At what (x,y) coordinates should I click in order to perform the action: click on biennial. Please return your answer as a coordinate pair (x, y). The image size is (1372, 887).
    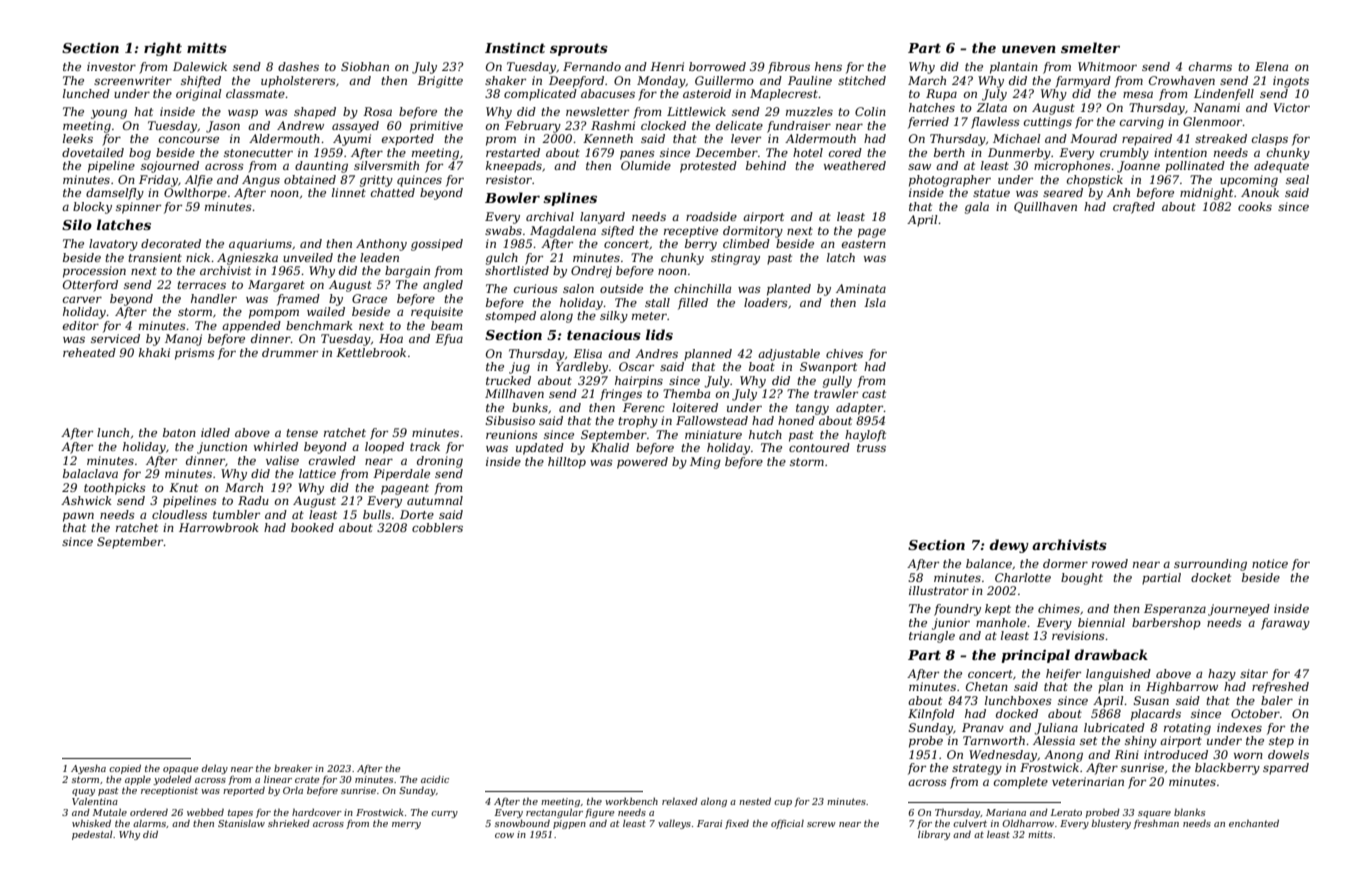
    Looking at the image, I should click on (1101, 622).
